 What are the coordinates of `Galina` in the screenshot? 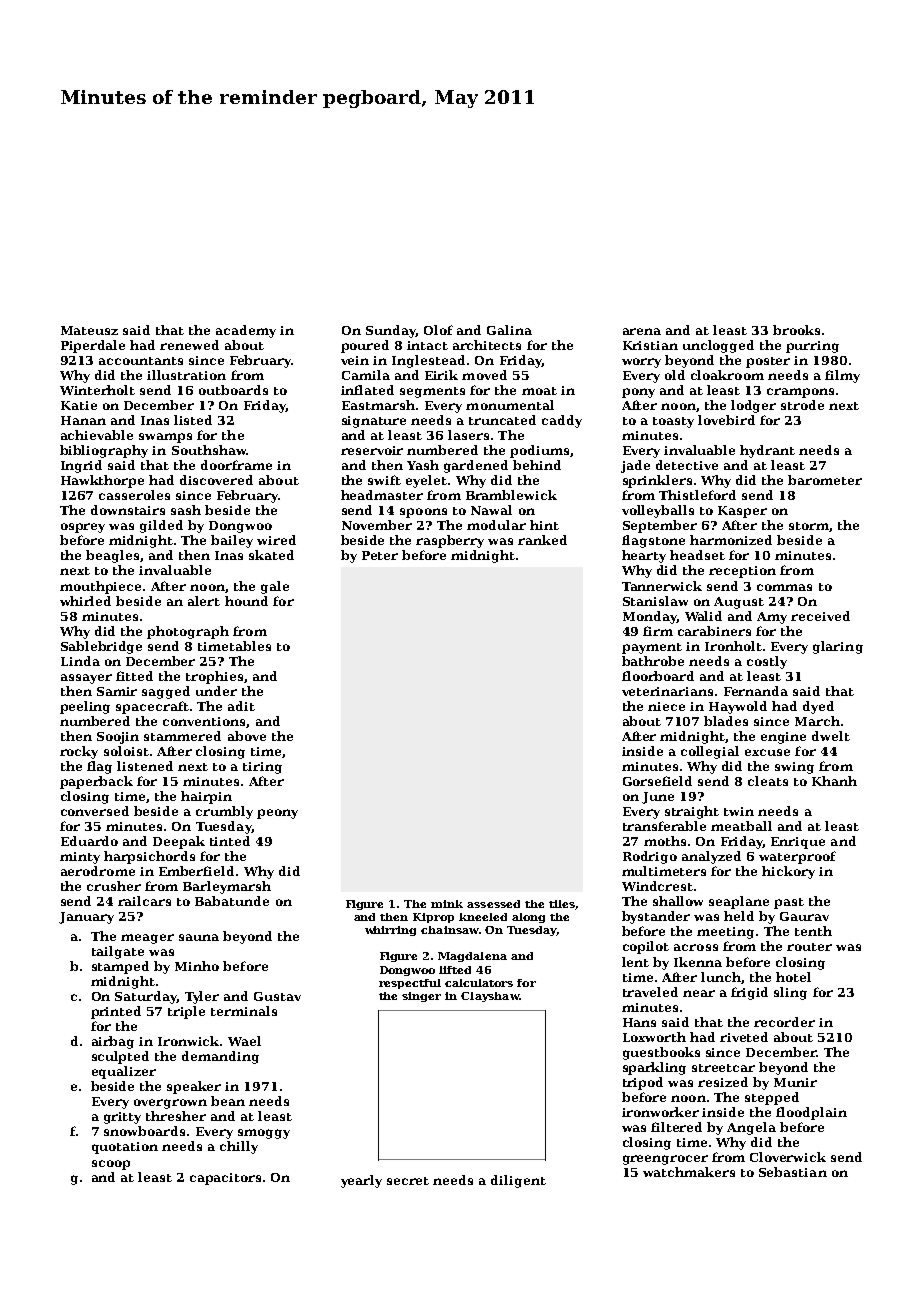 It's located at (509, 330).
